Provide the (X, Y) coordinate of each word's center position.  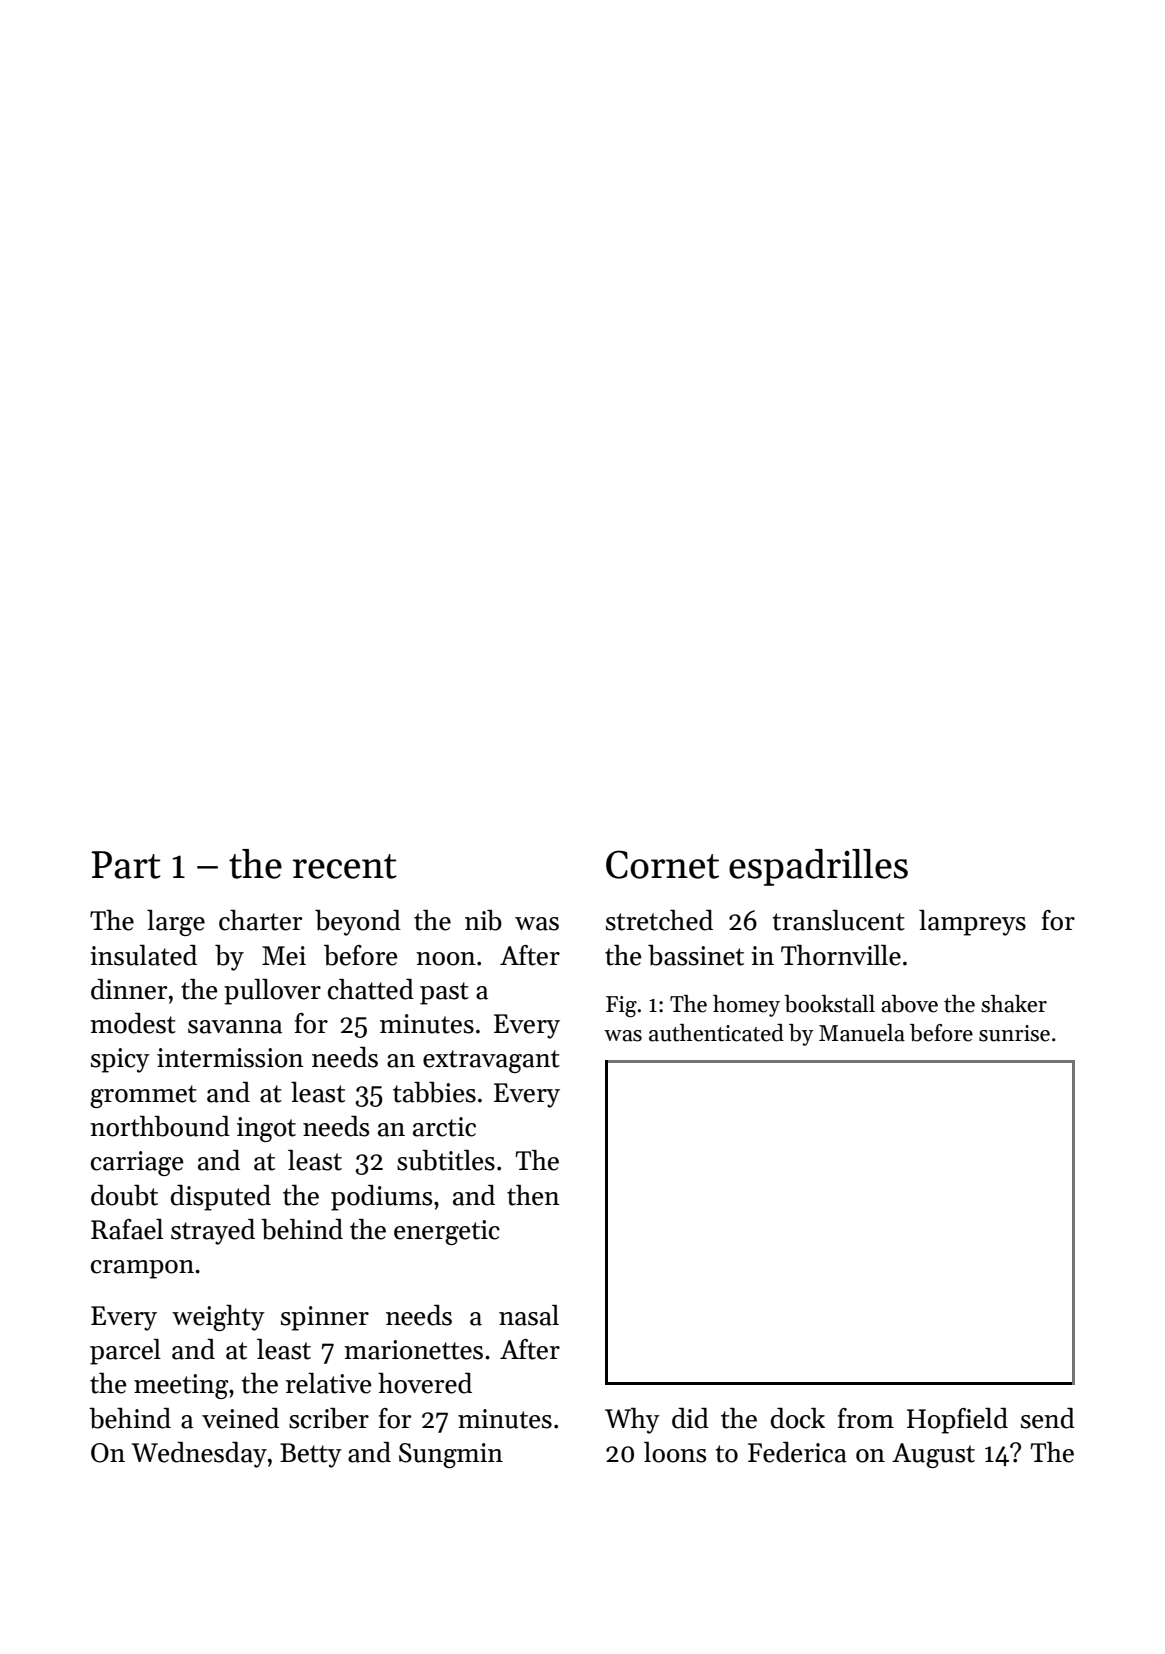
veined (240, 1418)
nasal (529, 1315)
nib (483, 920)
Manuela (862, 1033)
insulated (143, 955)
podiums (381, 1198)
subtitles (446, 1160)
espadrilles (818, 867)
